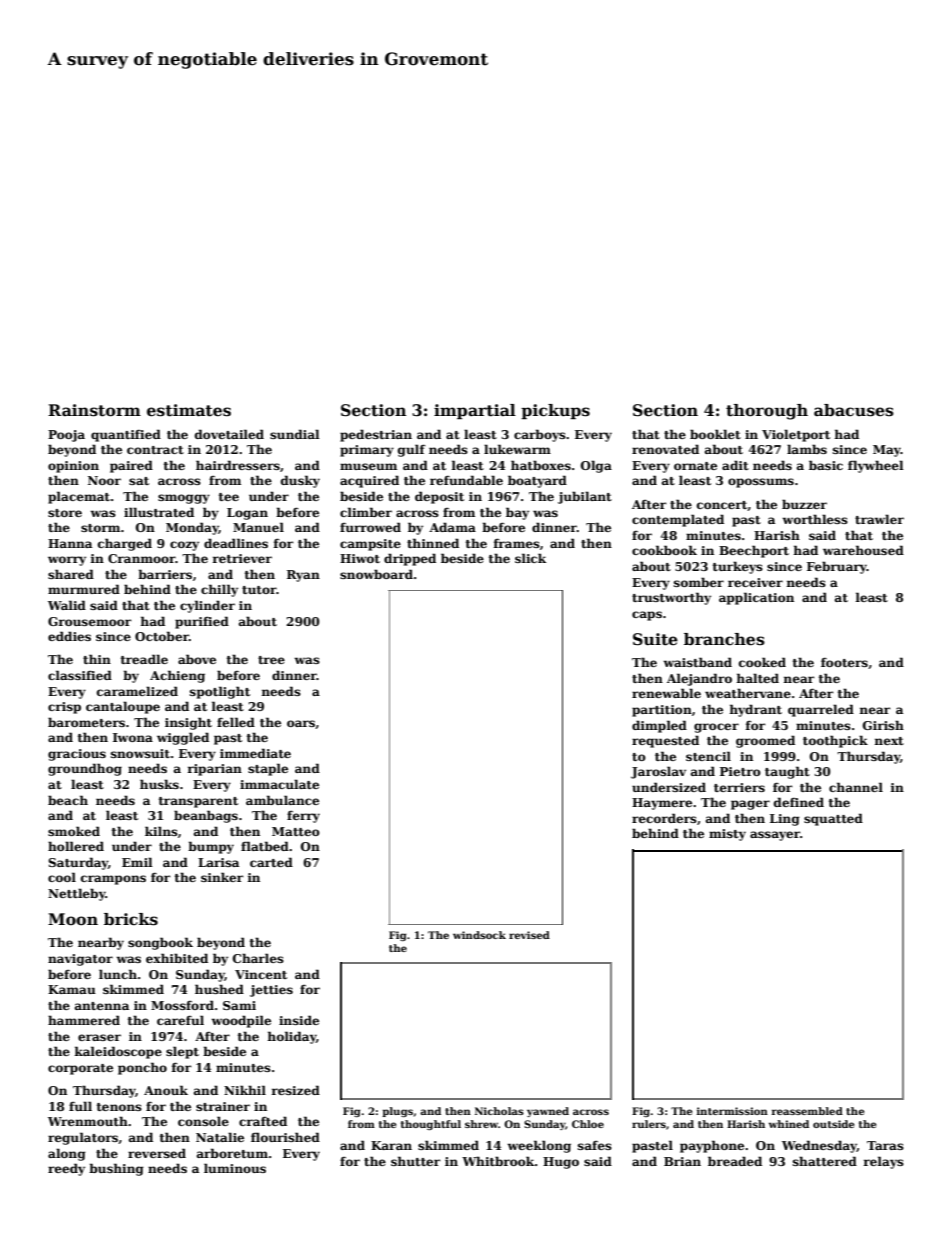  Describe the element at coordinates (72, 989) in the screenshot. I see `Kamau` at that location.
